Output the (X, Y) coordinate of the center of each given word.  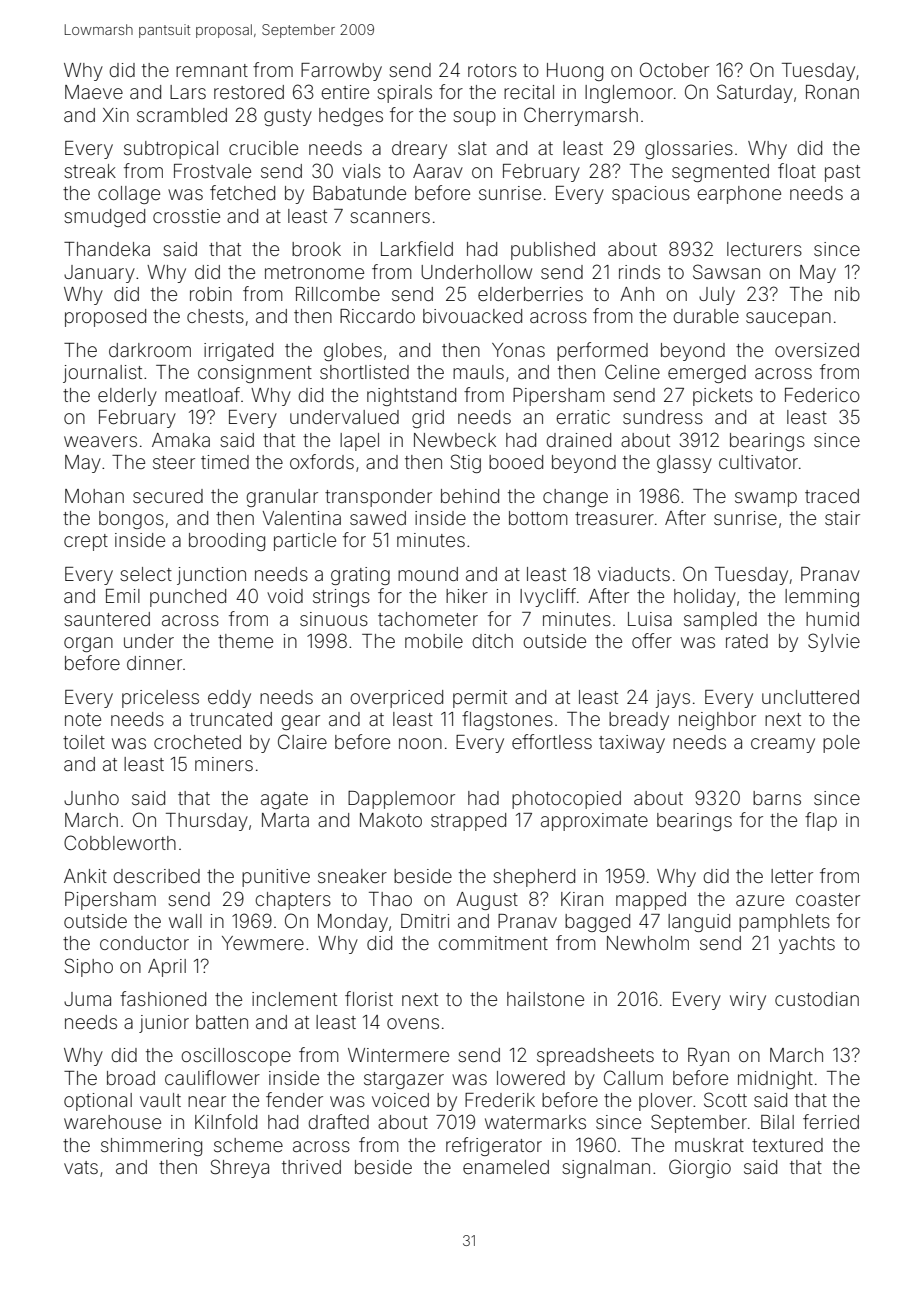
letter (792, 876)
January (99, 274)
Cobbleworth (120, 842)
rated (747, 641)
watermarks (535, 1122)
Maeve (94, 92)
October (674, 69)
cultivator (758, 462)
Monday (353, 923)
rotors (492, 70)
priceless (160, 699)
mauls (478, 372)
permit (480, 699)
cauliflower (212, 1077)
